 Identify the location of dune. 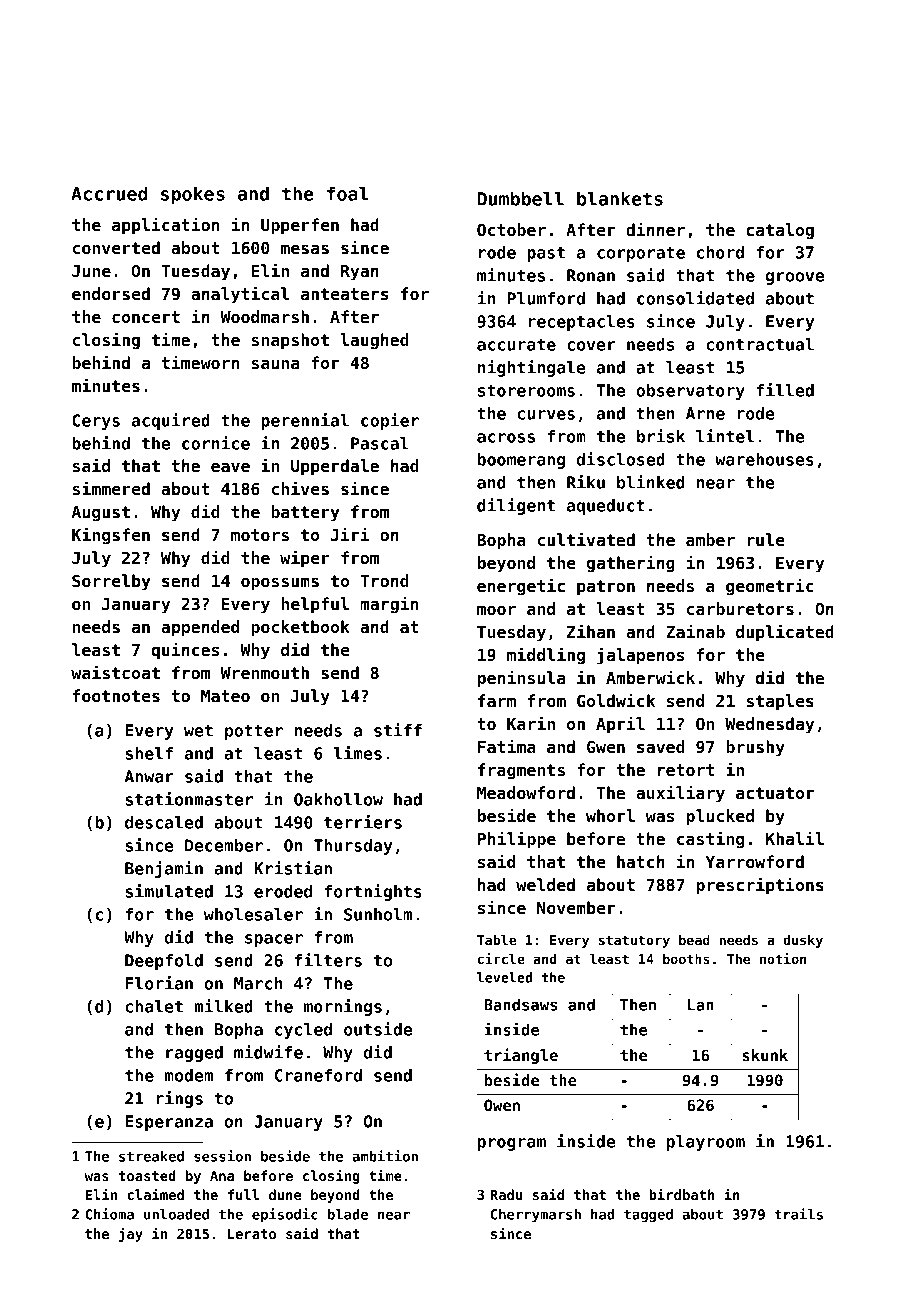
(285, 1194).
